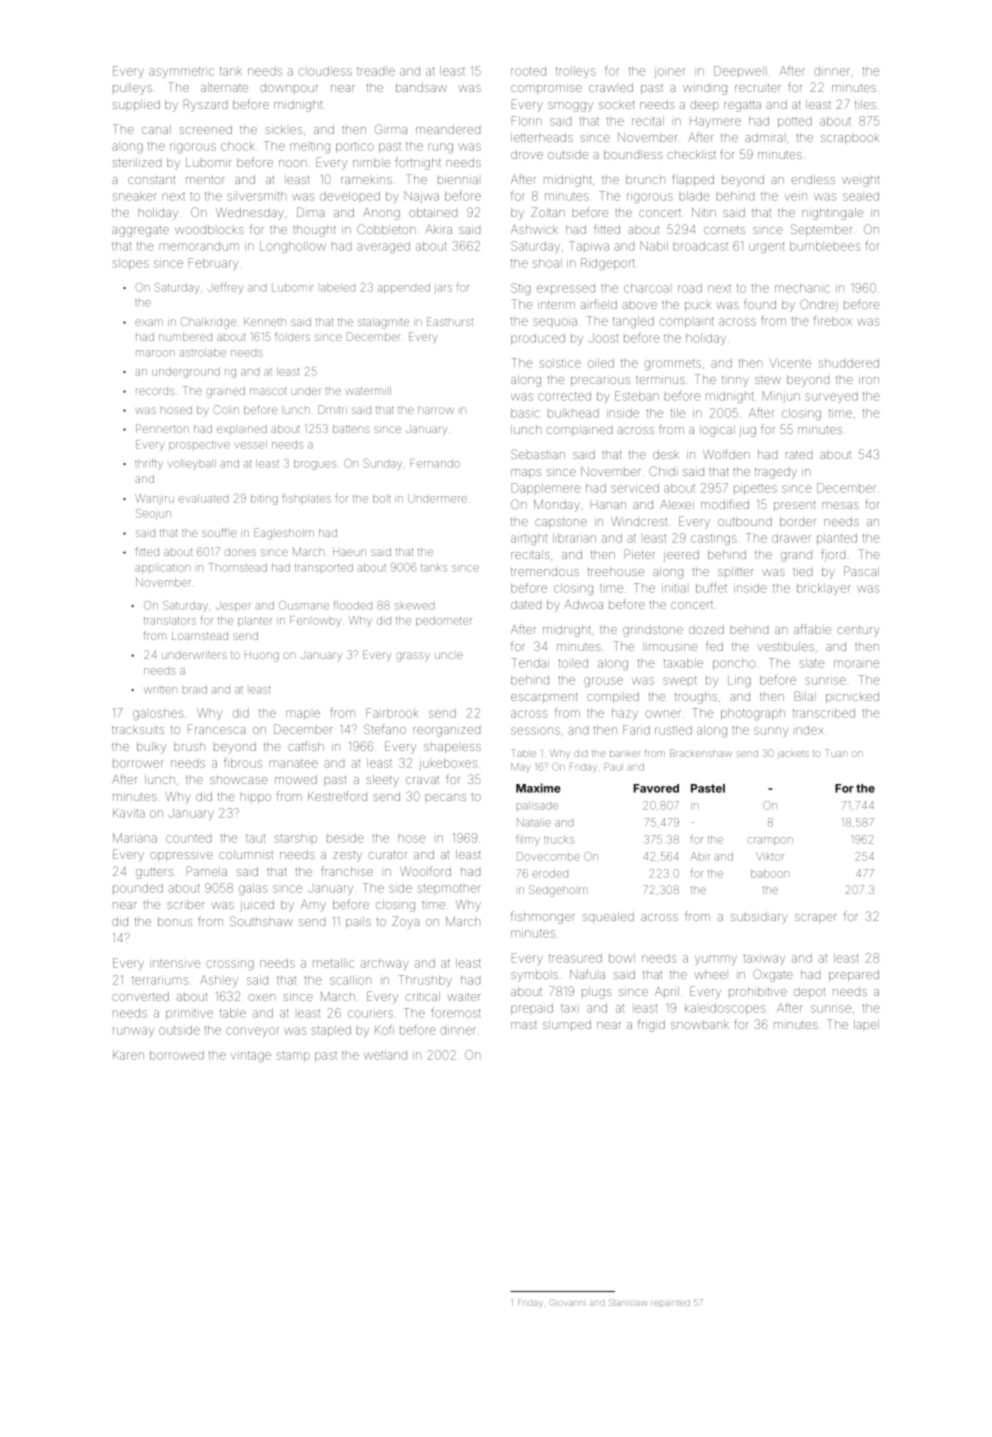  What do you see at coordinates (160, 980) in the page?
I see `terrariums` at bounding box center [160, 980].
